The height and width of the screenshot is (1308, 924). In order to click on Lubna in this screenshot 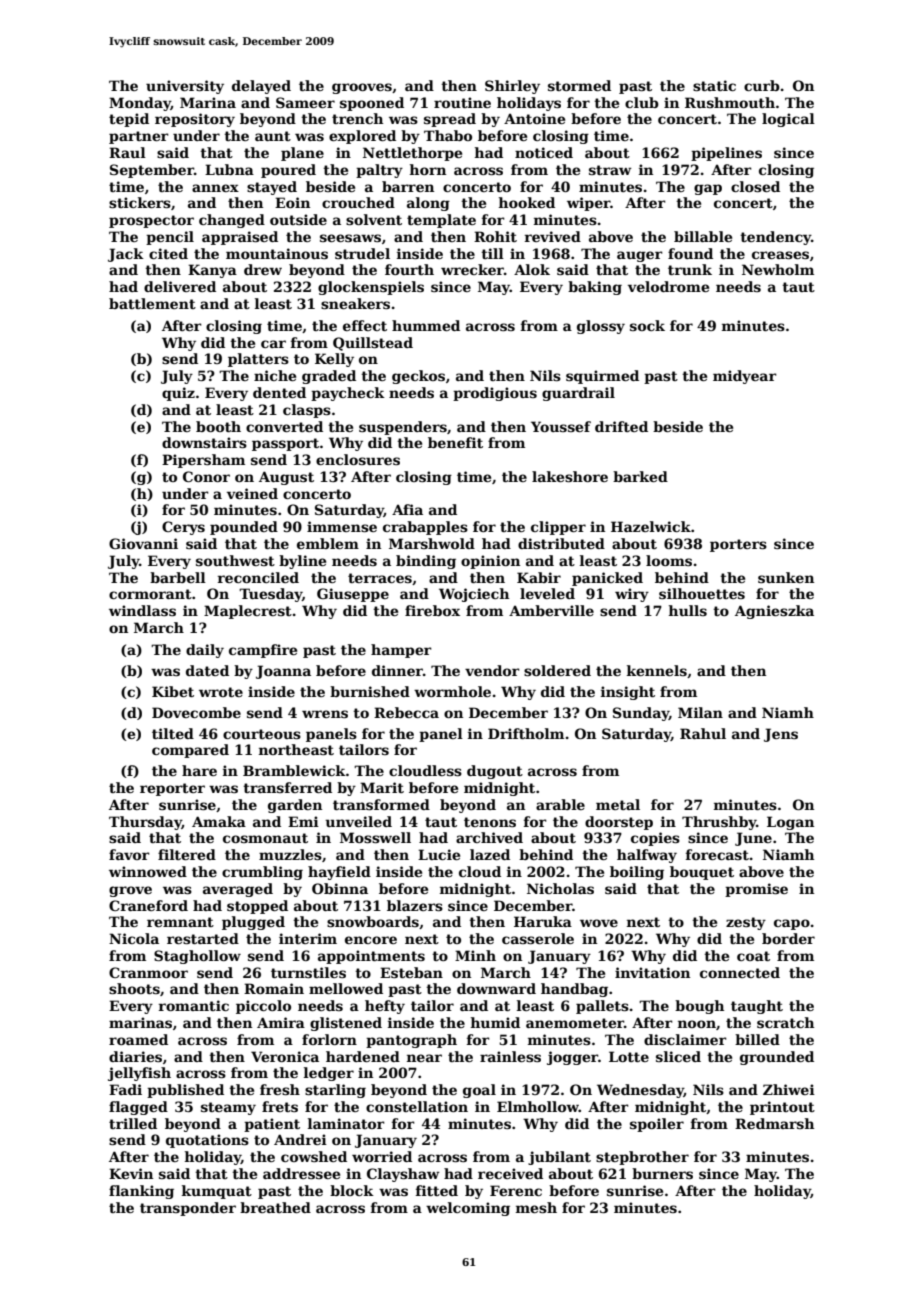, I will do `click(229, 169)`.
